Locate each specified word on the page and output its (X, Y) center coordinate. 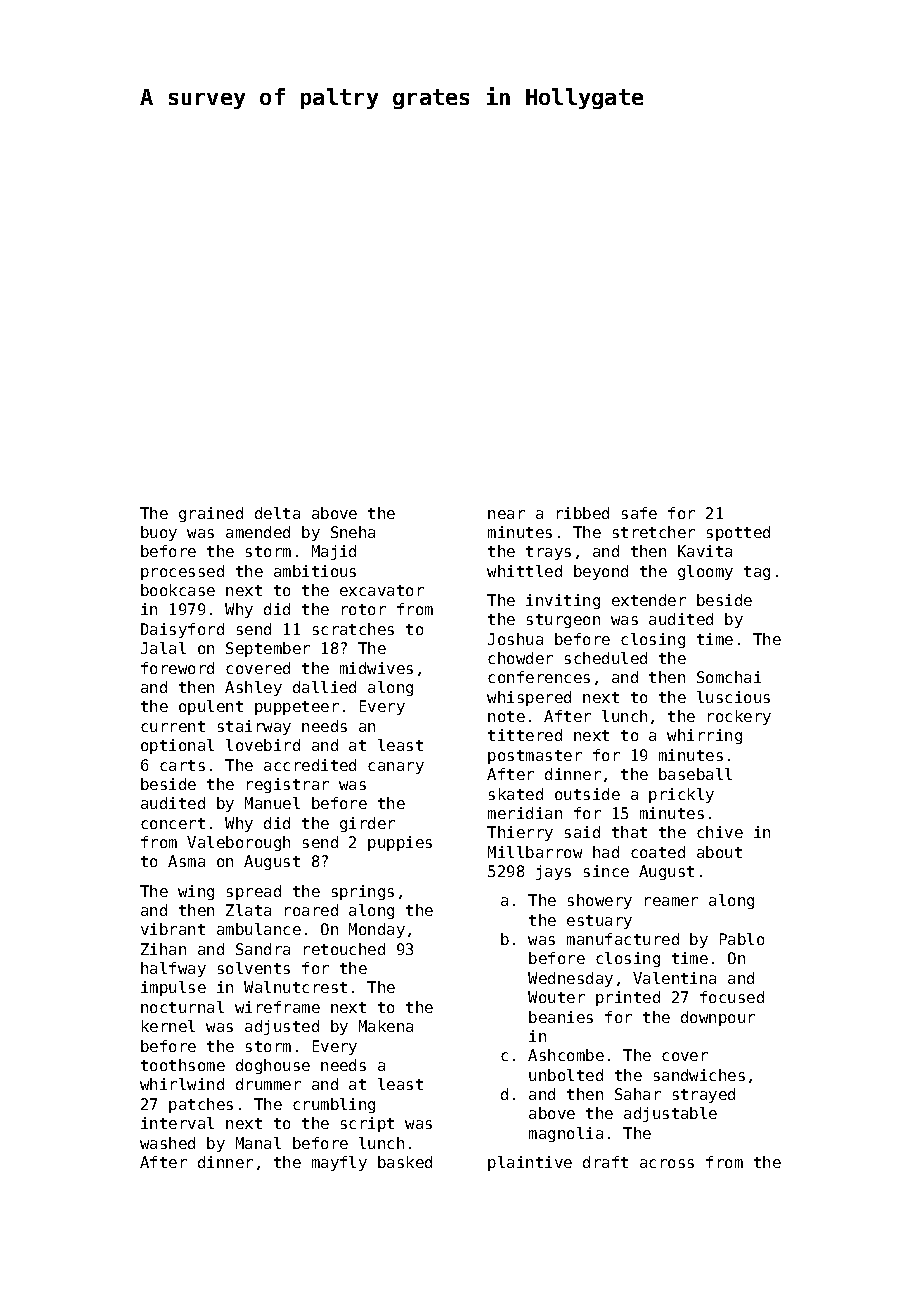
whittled (524, 571)
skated (516, 794)
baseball (695, 774)
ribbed (583, 513)
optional (177, 746)
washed (167, 1143)
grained (211, 514)
